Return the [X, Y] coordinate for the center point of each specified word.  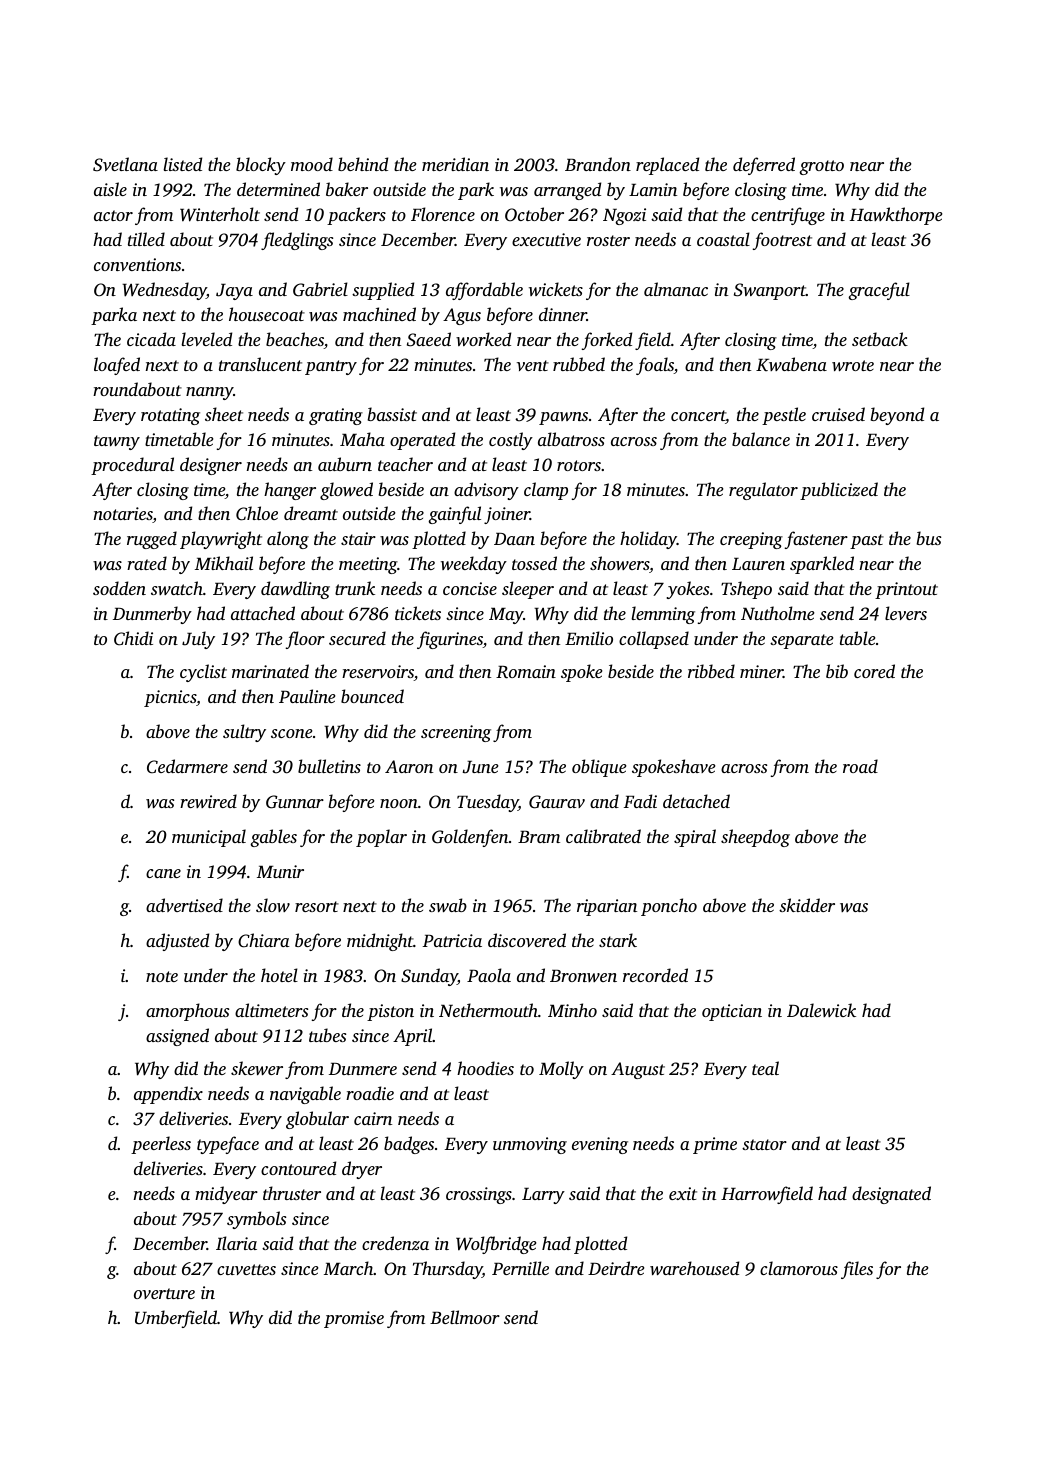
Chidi [133, 638]
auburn [345, 464]
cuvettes [246, 1269]
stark [618, 940]
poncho [669, 907]
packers [356, 216]
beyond [897, 416]
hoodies [485, 1068]
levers [906, 613]
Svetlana [125, 164]
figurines [450, 640]
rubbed [579, 364]
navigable [305, 1095]
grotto [821, 167]
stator [764, 1144]
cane [163, 873]
